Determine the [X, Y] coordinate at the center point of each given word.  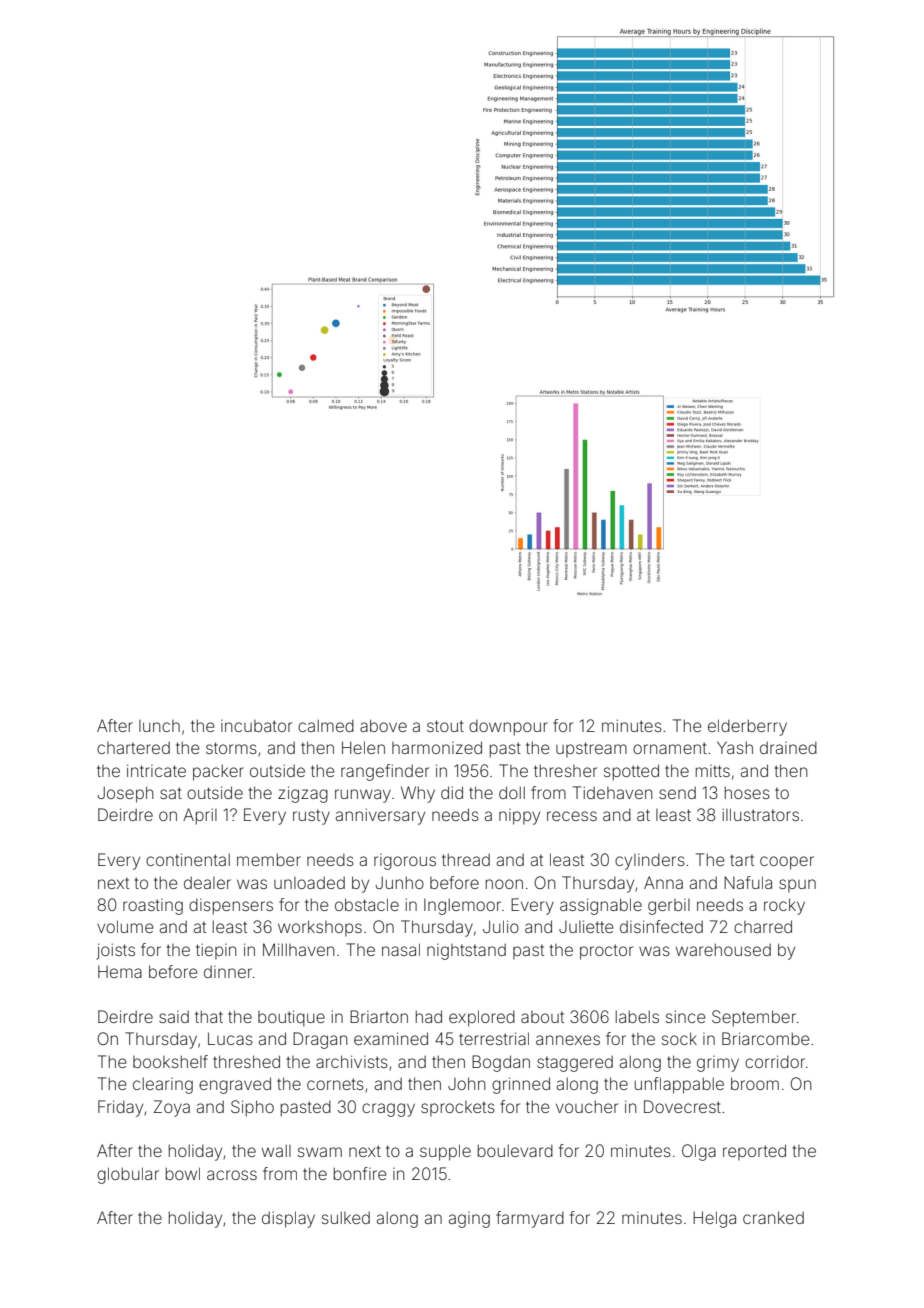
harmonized [437, 747]
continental [188, 859]
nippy [519, 817]
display [288, 1219]
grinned [521, 1085]
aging [469, 1220]
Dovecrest [682, 1106]
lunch [159, 726]
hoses [747, 792]
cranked [773, 1217]
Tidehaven [612, 792]
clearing [163, 1085]
